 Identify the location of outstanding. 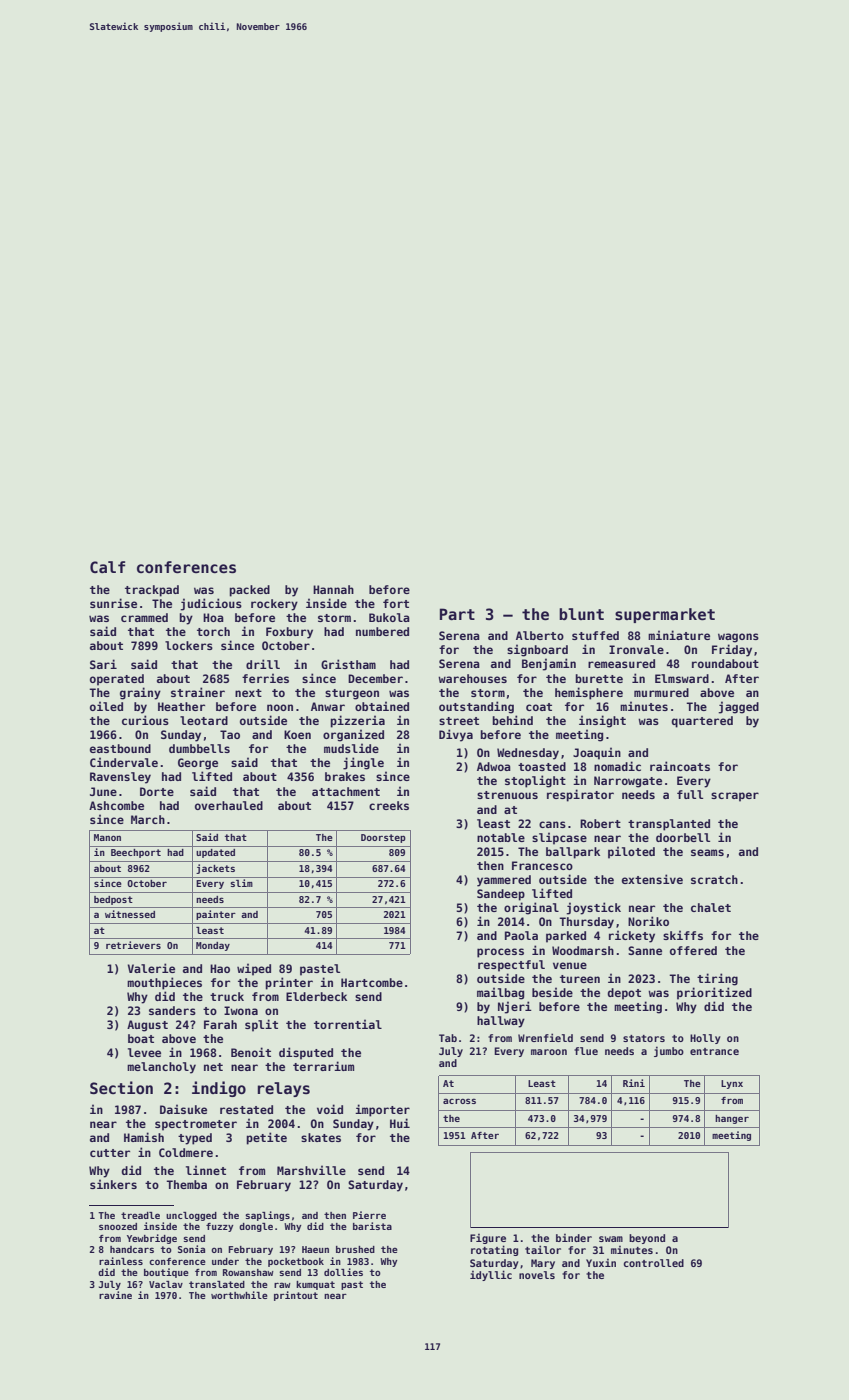
(476, 707).
